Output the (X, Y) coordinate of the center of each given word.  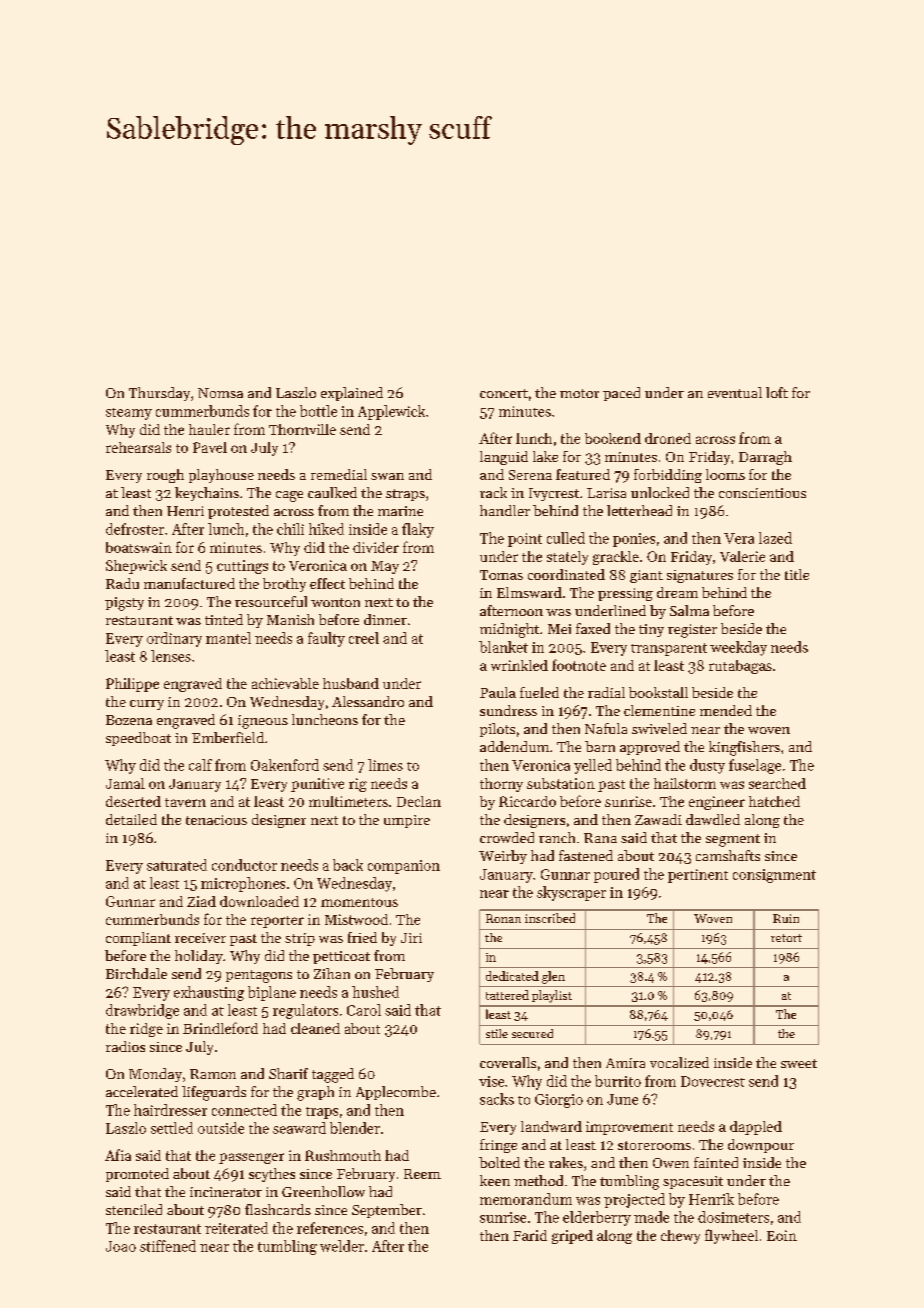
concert (504, 393)
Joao (121, 1246)
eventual (735, 392)
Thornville (302, 429)
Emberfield (228, 737)
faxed (593, 628)
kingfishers (744, 748)
